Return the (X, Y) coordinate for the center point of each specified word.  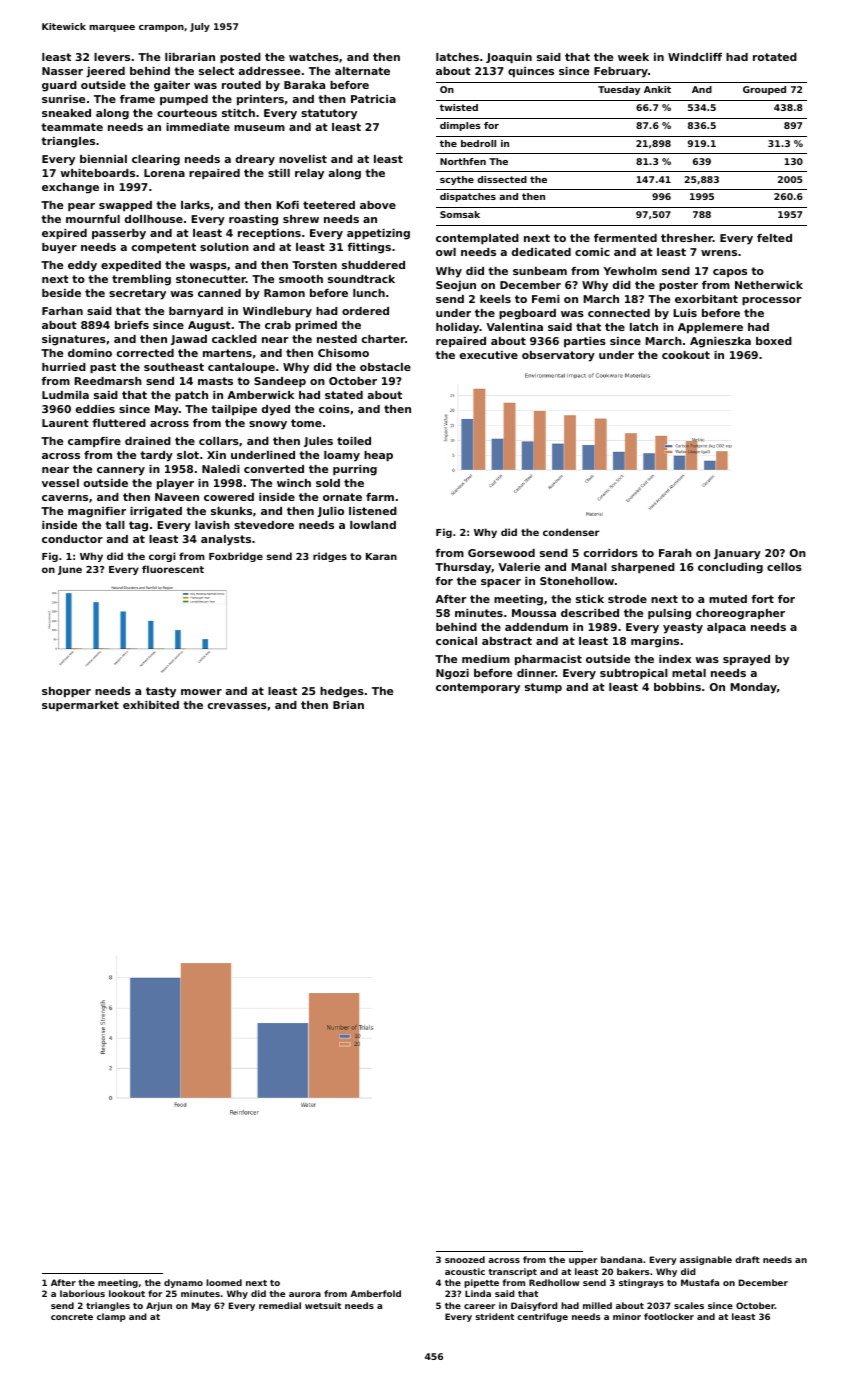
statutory (329, 114)
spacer (501, 583)
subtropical (634, 674)
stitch (238, 113)
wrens (719, 253)
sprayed (746, 660)
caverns (65, 498)
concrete (72, 1317)
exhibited (151, 705)
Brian (348, 705)
